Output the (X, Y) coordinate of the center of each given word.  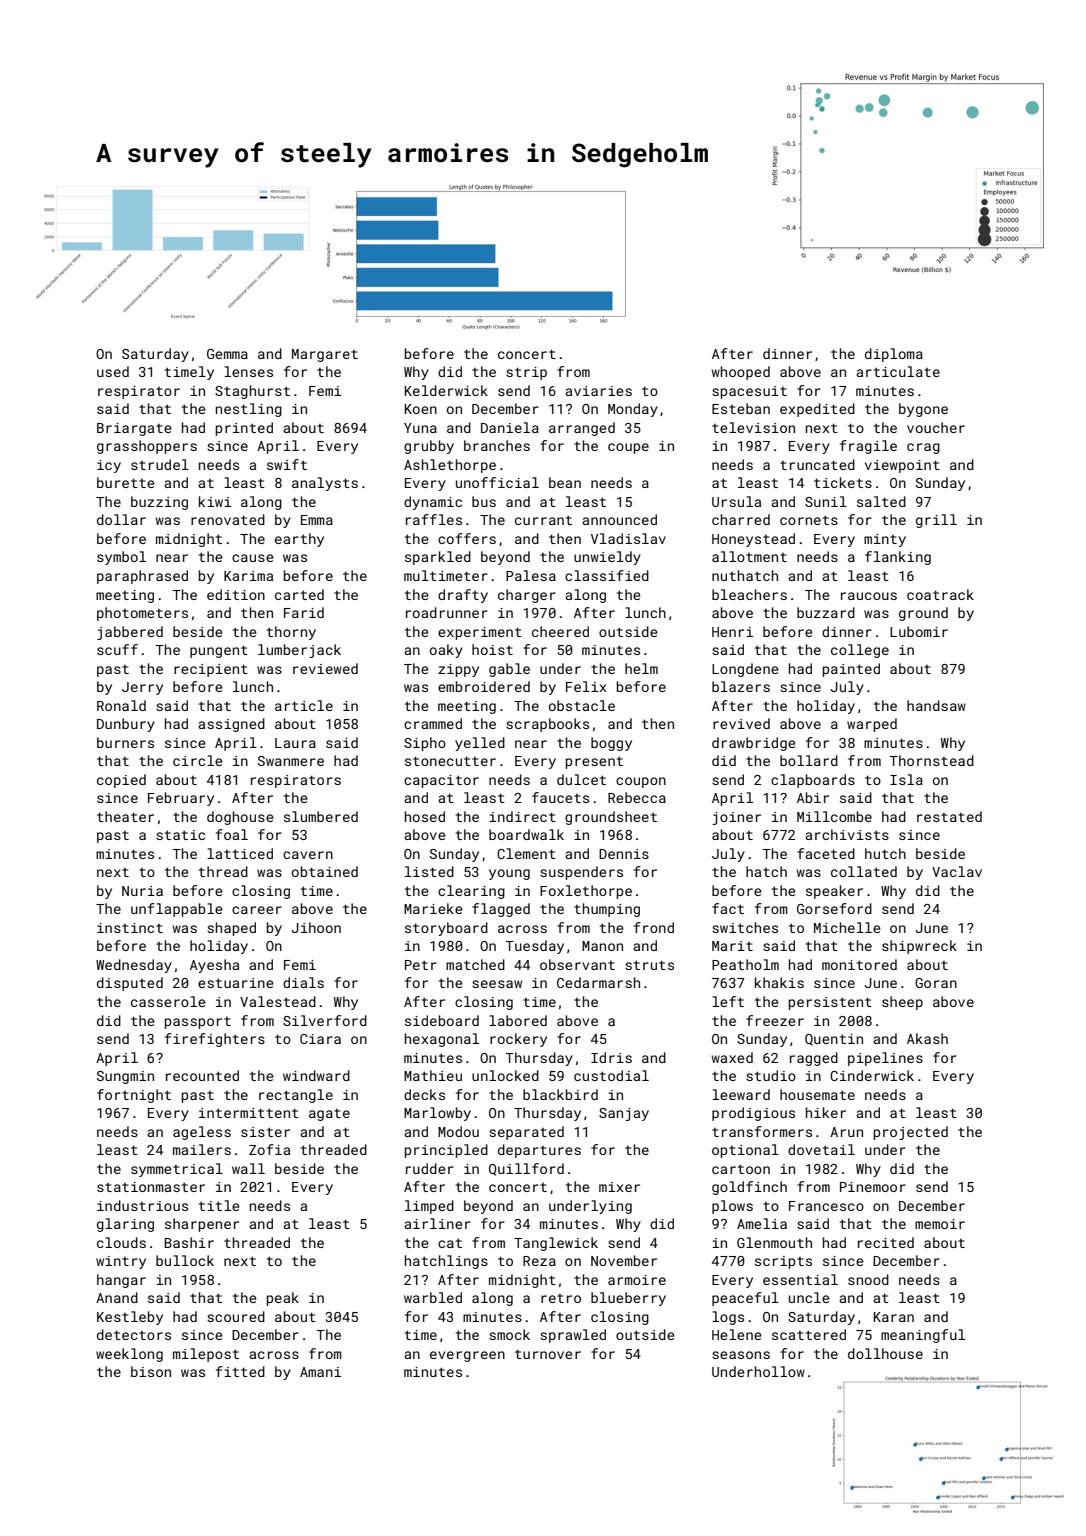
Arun (846, 1132)
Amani (320, 1372)
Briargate (134, 429)
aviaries (598, 391)
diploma (894, 355)
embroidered (484, 686)
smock (509, 1334)
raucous (869, 596)
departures (539, 1151)
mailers (202, 1149)
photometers (142, 614)
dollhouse (885, 1353)
